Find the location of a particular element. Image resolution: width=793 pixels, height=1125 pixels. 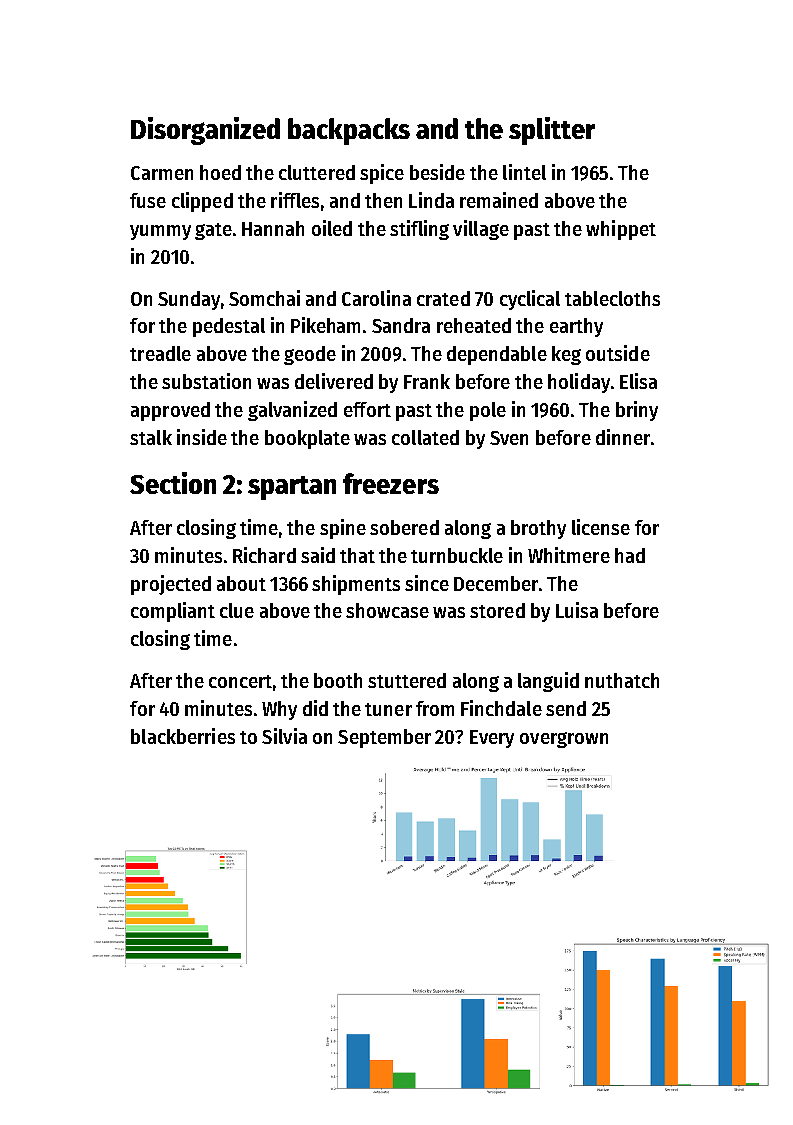

backpacks is located at coordinates (349, 131).
